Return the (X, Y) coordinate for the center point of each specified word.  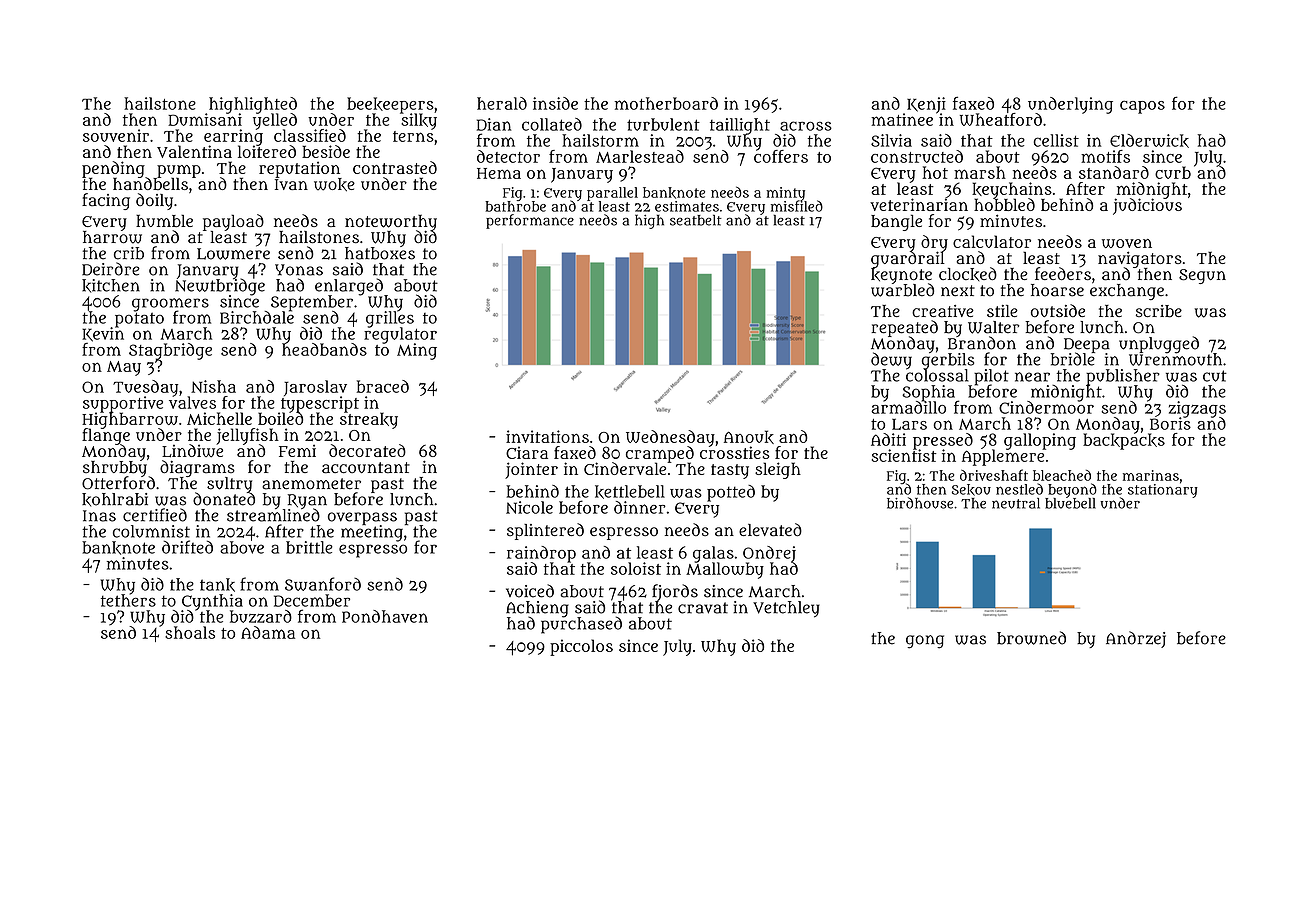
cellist (1056, 140)
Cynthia (212, 602)
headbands (324, 349)
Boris (1170, 423)
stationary (1163, 491)
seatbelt (696, 220)
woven (1127, 243)
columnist (151, 531)
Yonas (299, 270)
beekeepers (390, 105)
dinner (640, 507)
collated (552, 124)
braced (383, 386)
